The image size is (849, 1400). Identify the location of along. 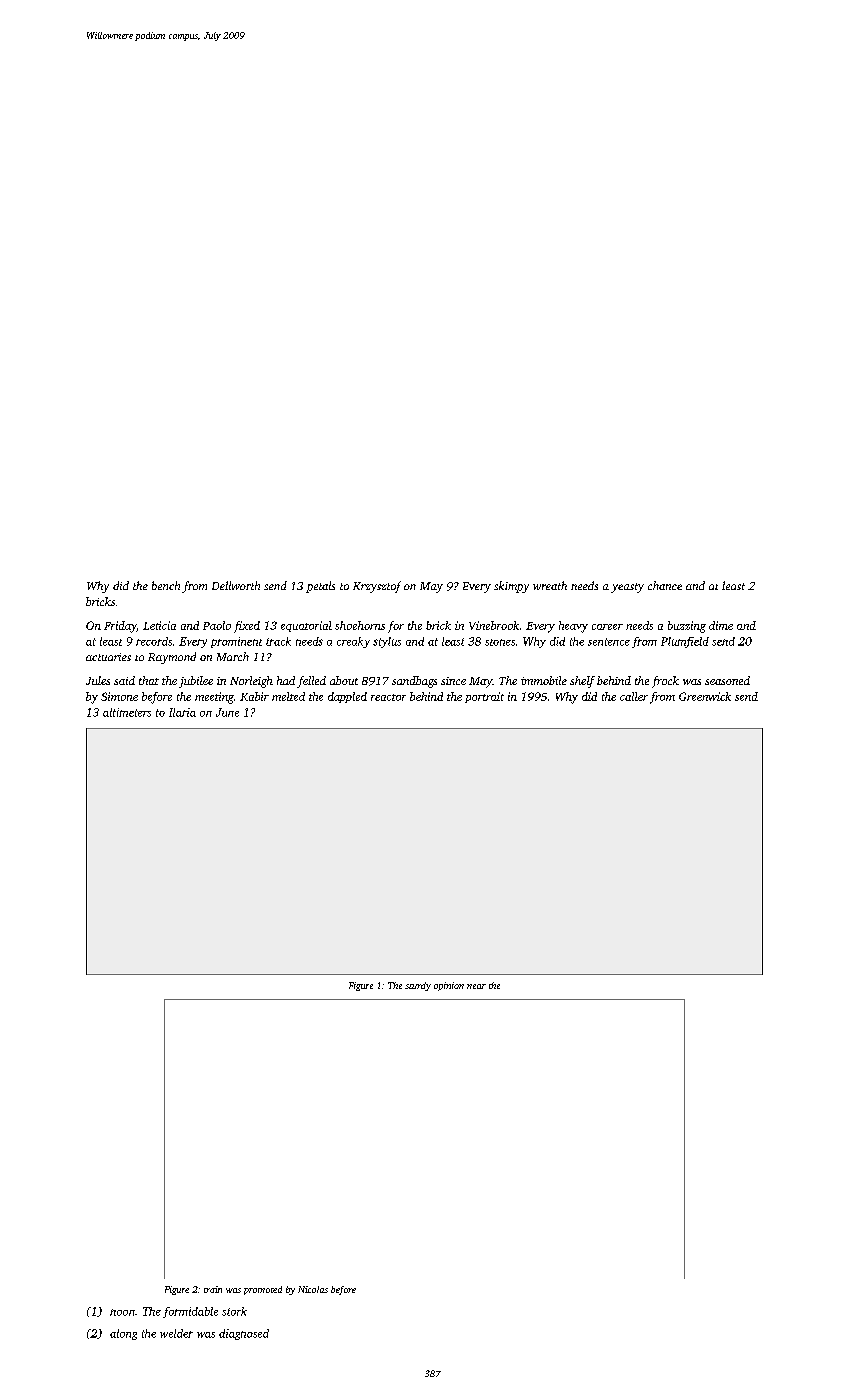
(123, 1334).
